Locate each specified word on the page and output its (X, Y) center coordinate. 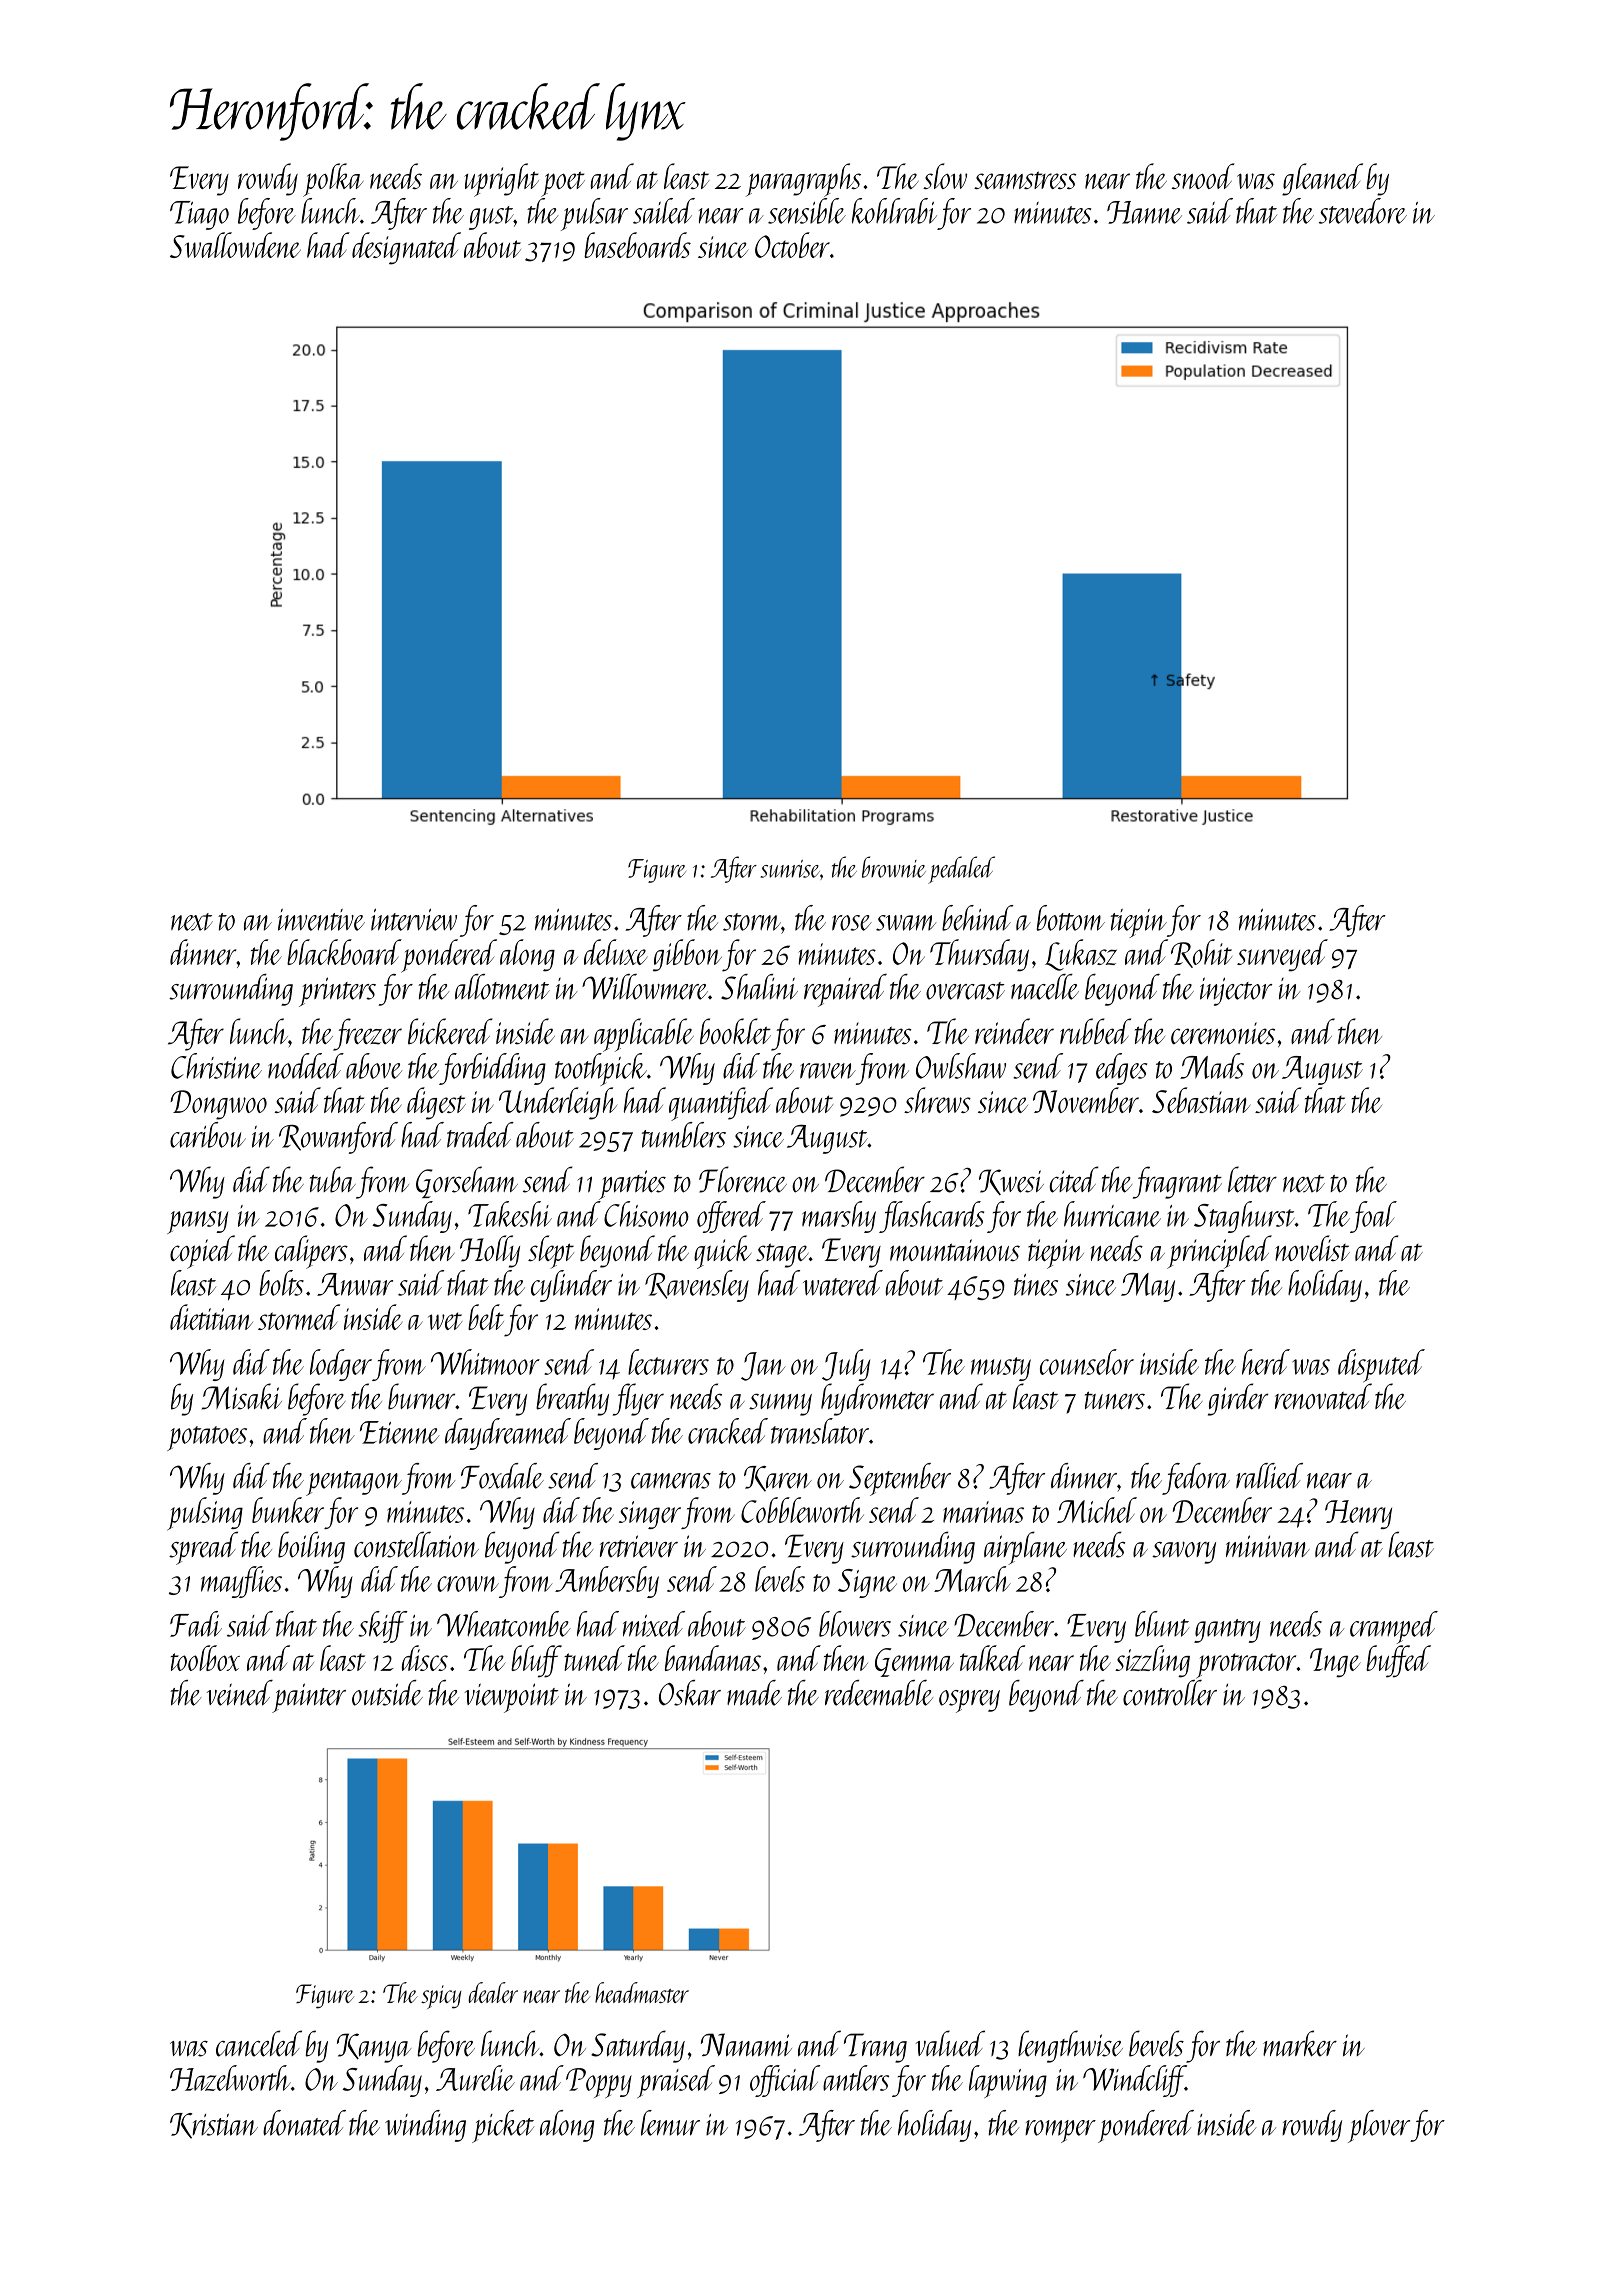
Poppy (599, 2083)
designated (406, 248)
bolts (281, 1283)
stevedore (1363, 211)
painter (309, 1698)
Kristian (214, 2126)
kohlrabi (894, 211)
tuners (1115, 1401)
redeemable (879, 1693)
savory (1184, 1552)
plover (1379, 2126)
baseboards (637, 245)
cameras (671, 1481)
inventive (321, 920)
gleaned (1322, 179)
